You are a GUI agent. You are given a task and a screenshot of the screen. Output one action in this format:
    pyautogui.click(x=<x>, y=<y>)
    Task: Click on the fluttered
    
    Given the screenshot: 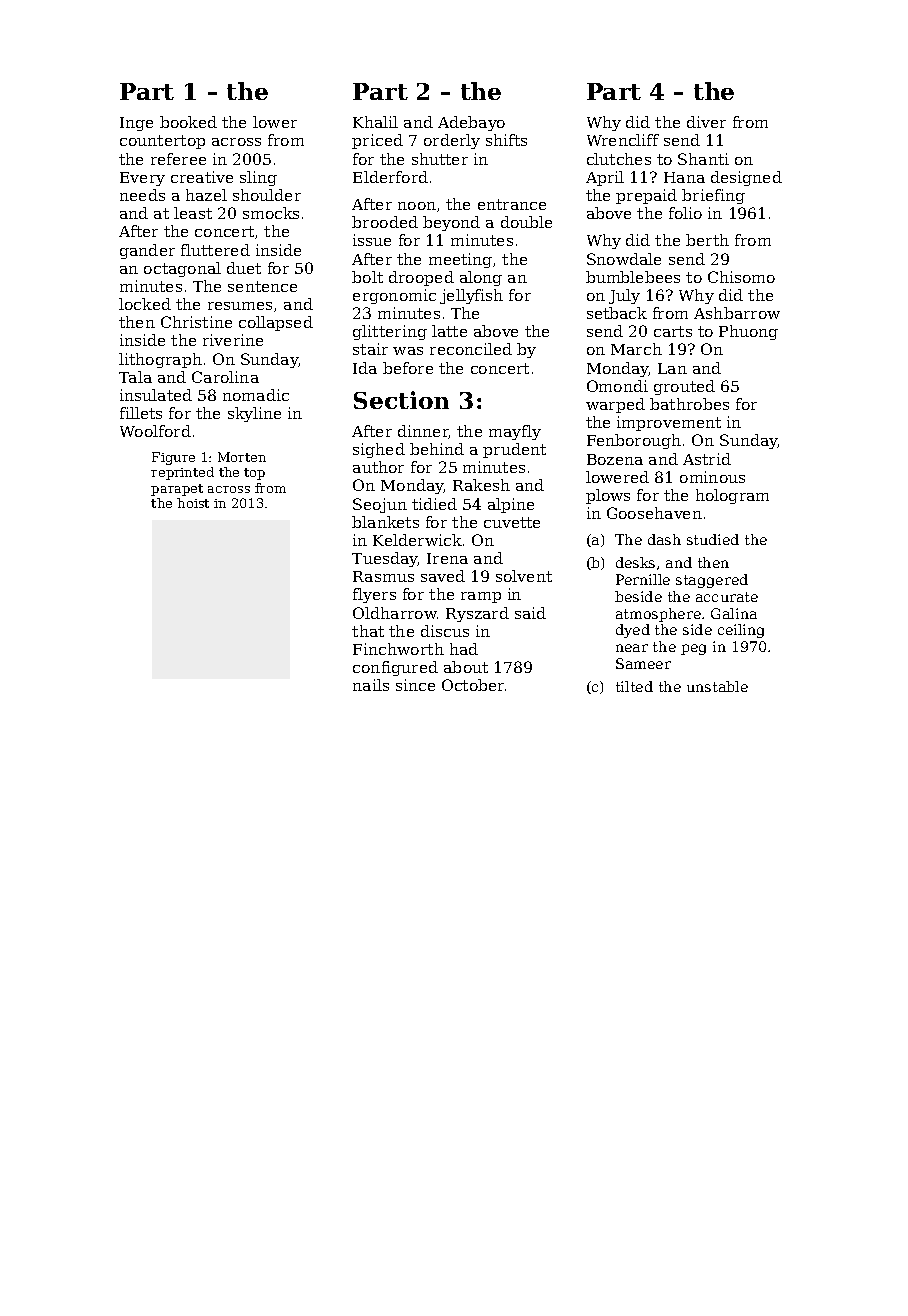 What is the action you would take?
    pyautogui.click(x=215, y=250)
